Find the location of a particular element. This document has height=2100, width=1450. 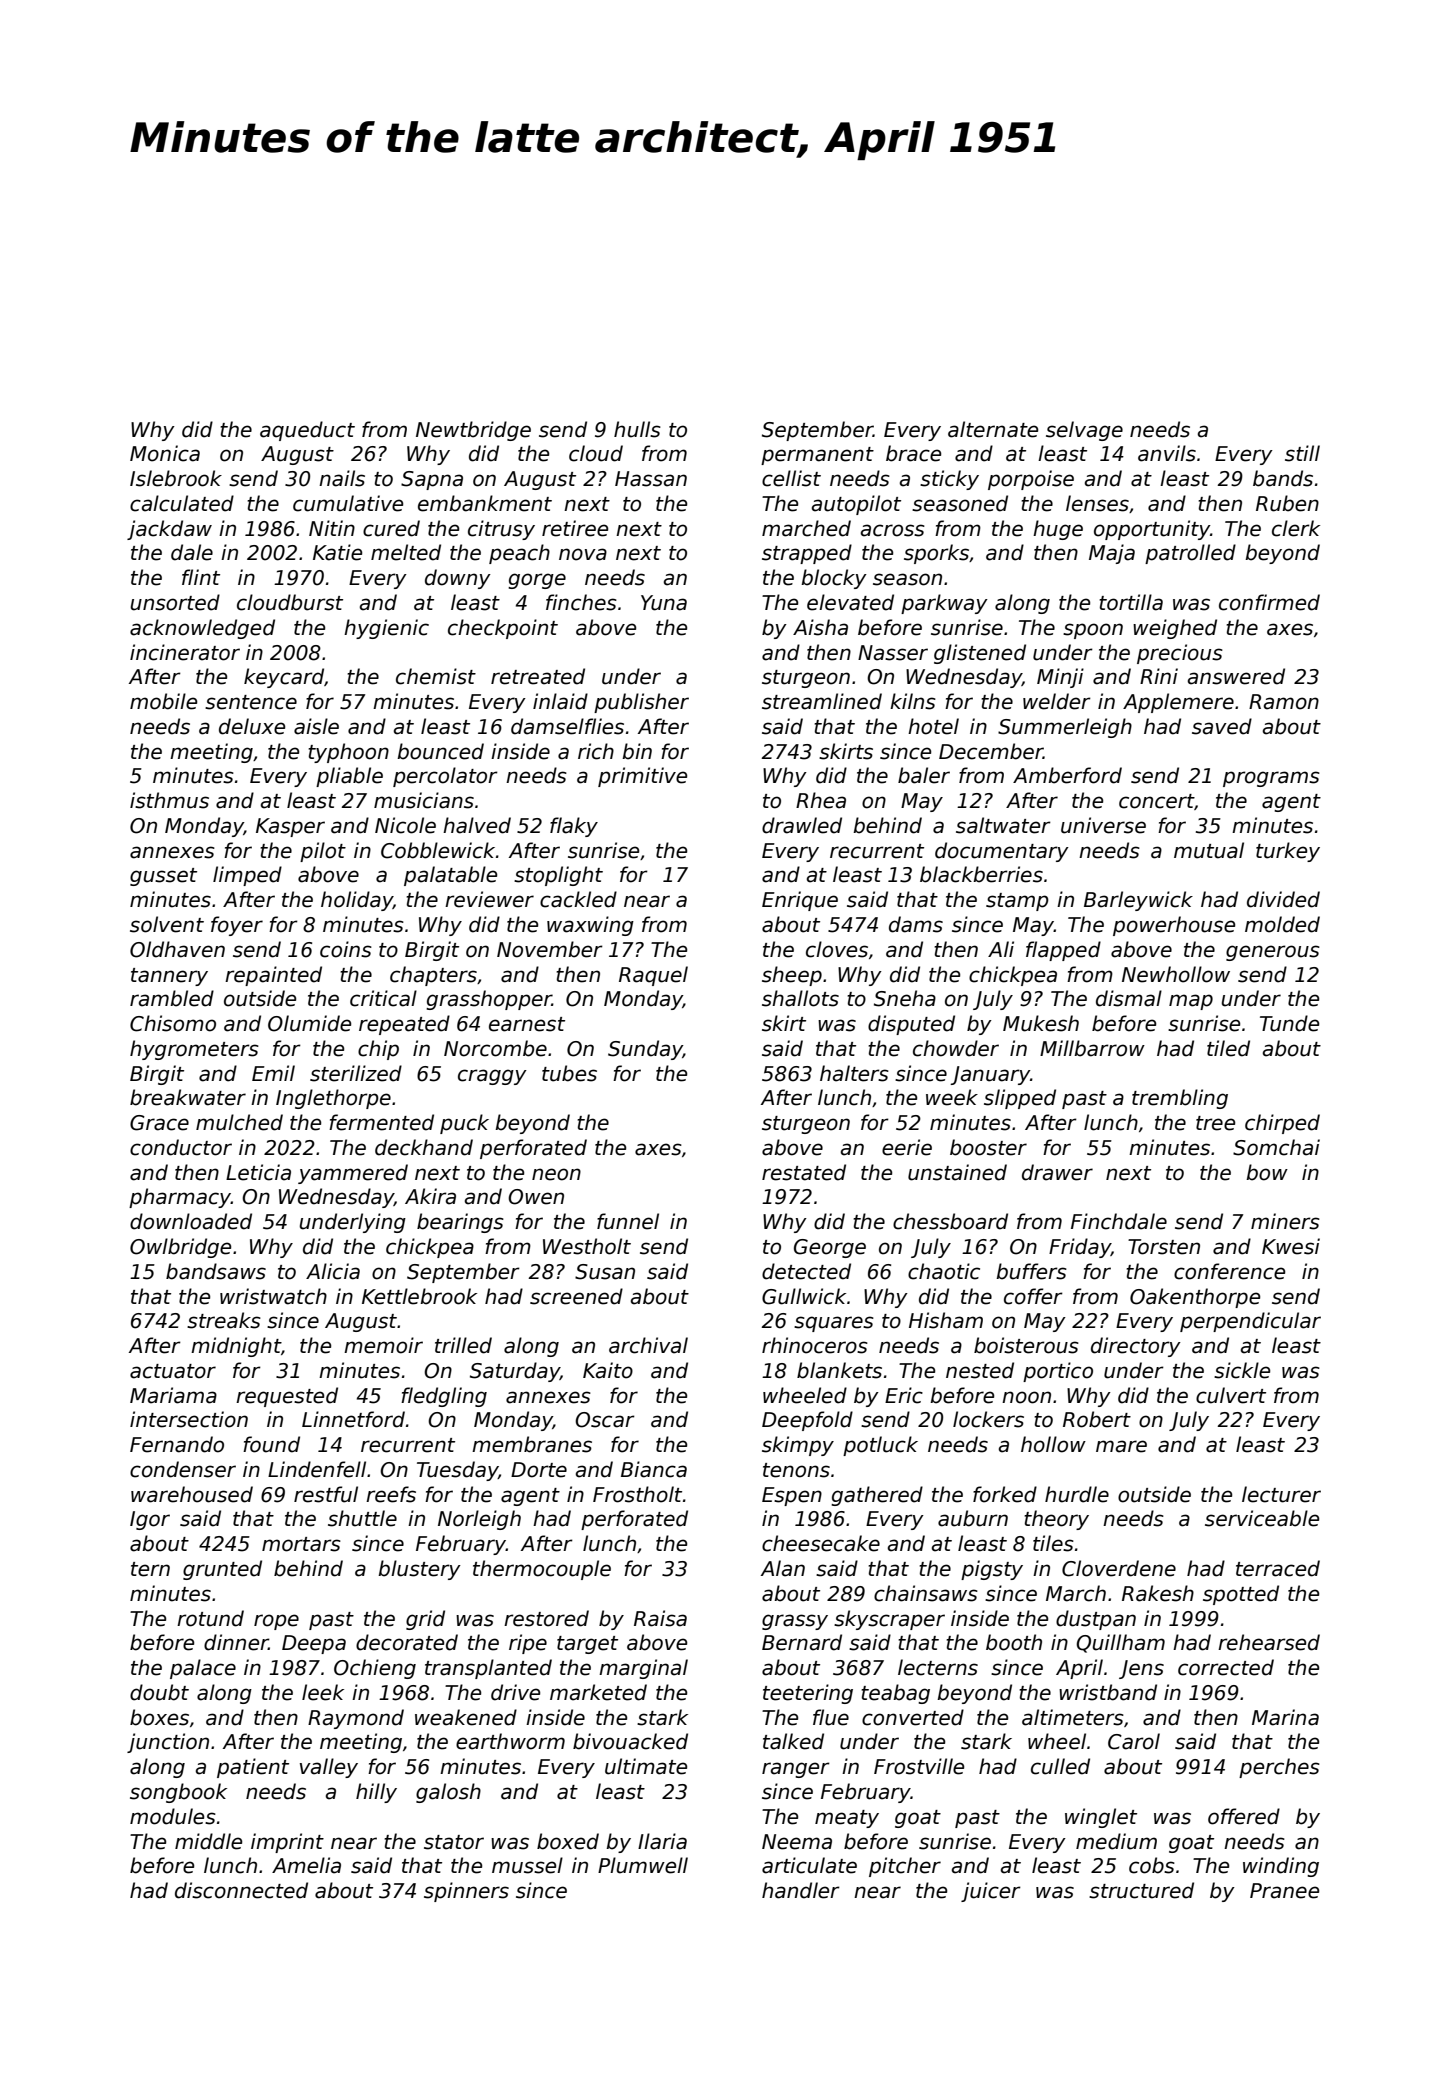

palace is located at coordinates (203, 1669).
